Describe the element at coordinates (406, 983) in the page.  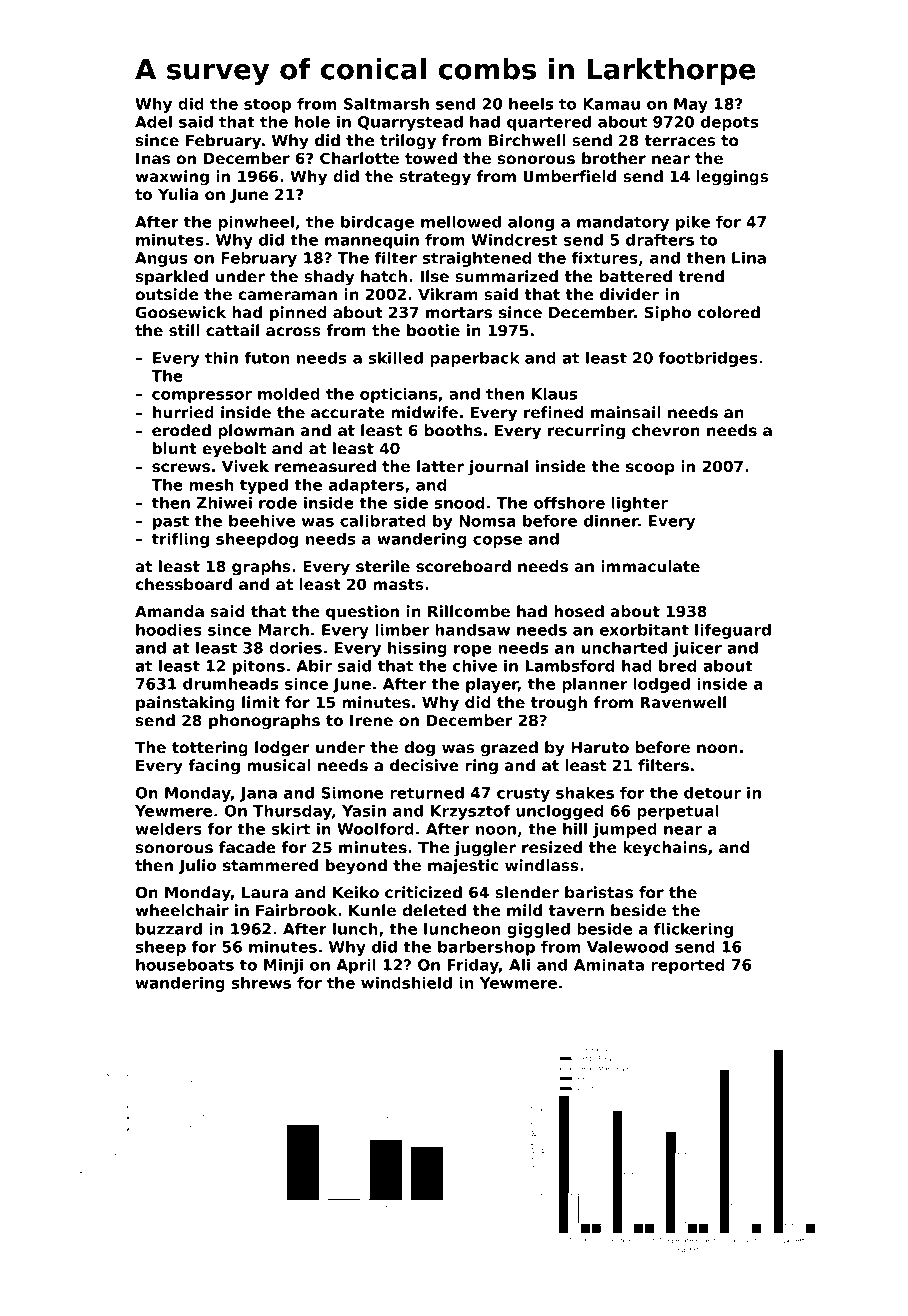
I see `windshield` at that location.
